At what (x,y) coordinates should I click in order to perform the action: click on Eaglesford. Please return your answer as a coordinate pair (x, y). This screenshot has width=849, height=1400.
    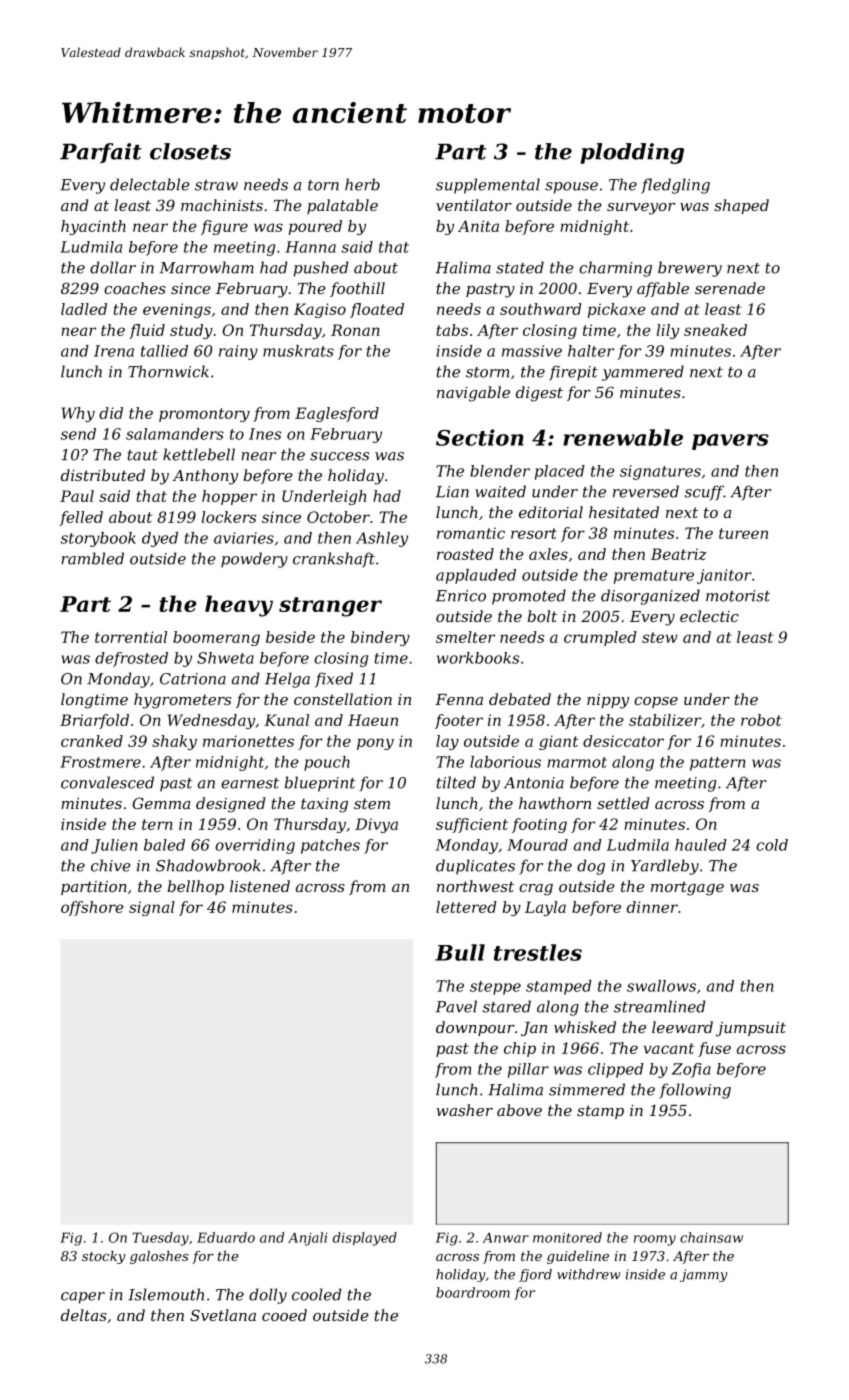
    Looking at the image, I should click on (337, 414).
